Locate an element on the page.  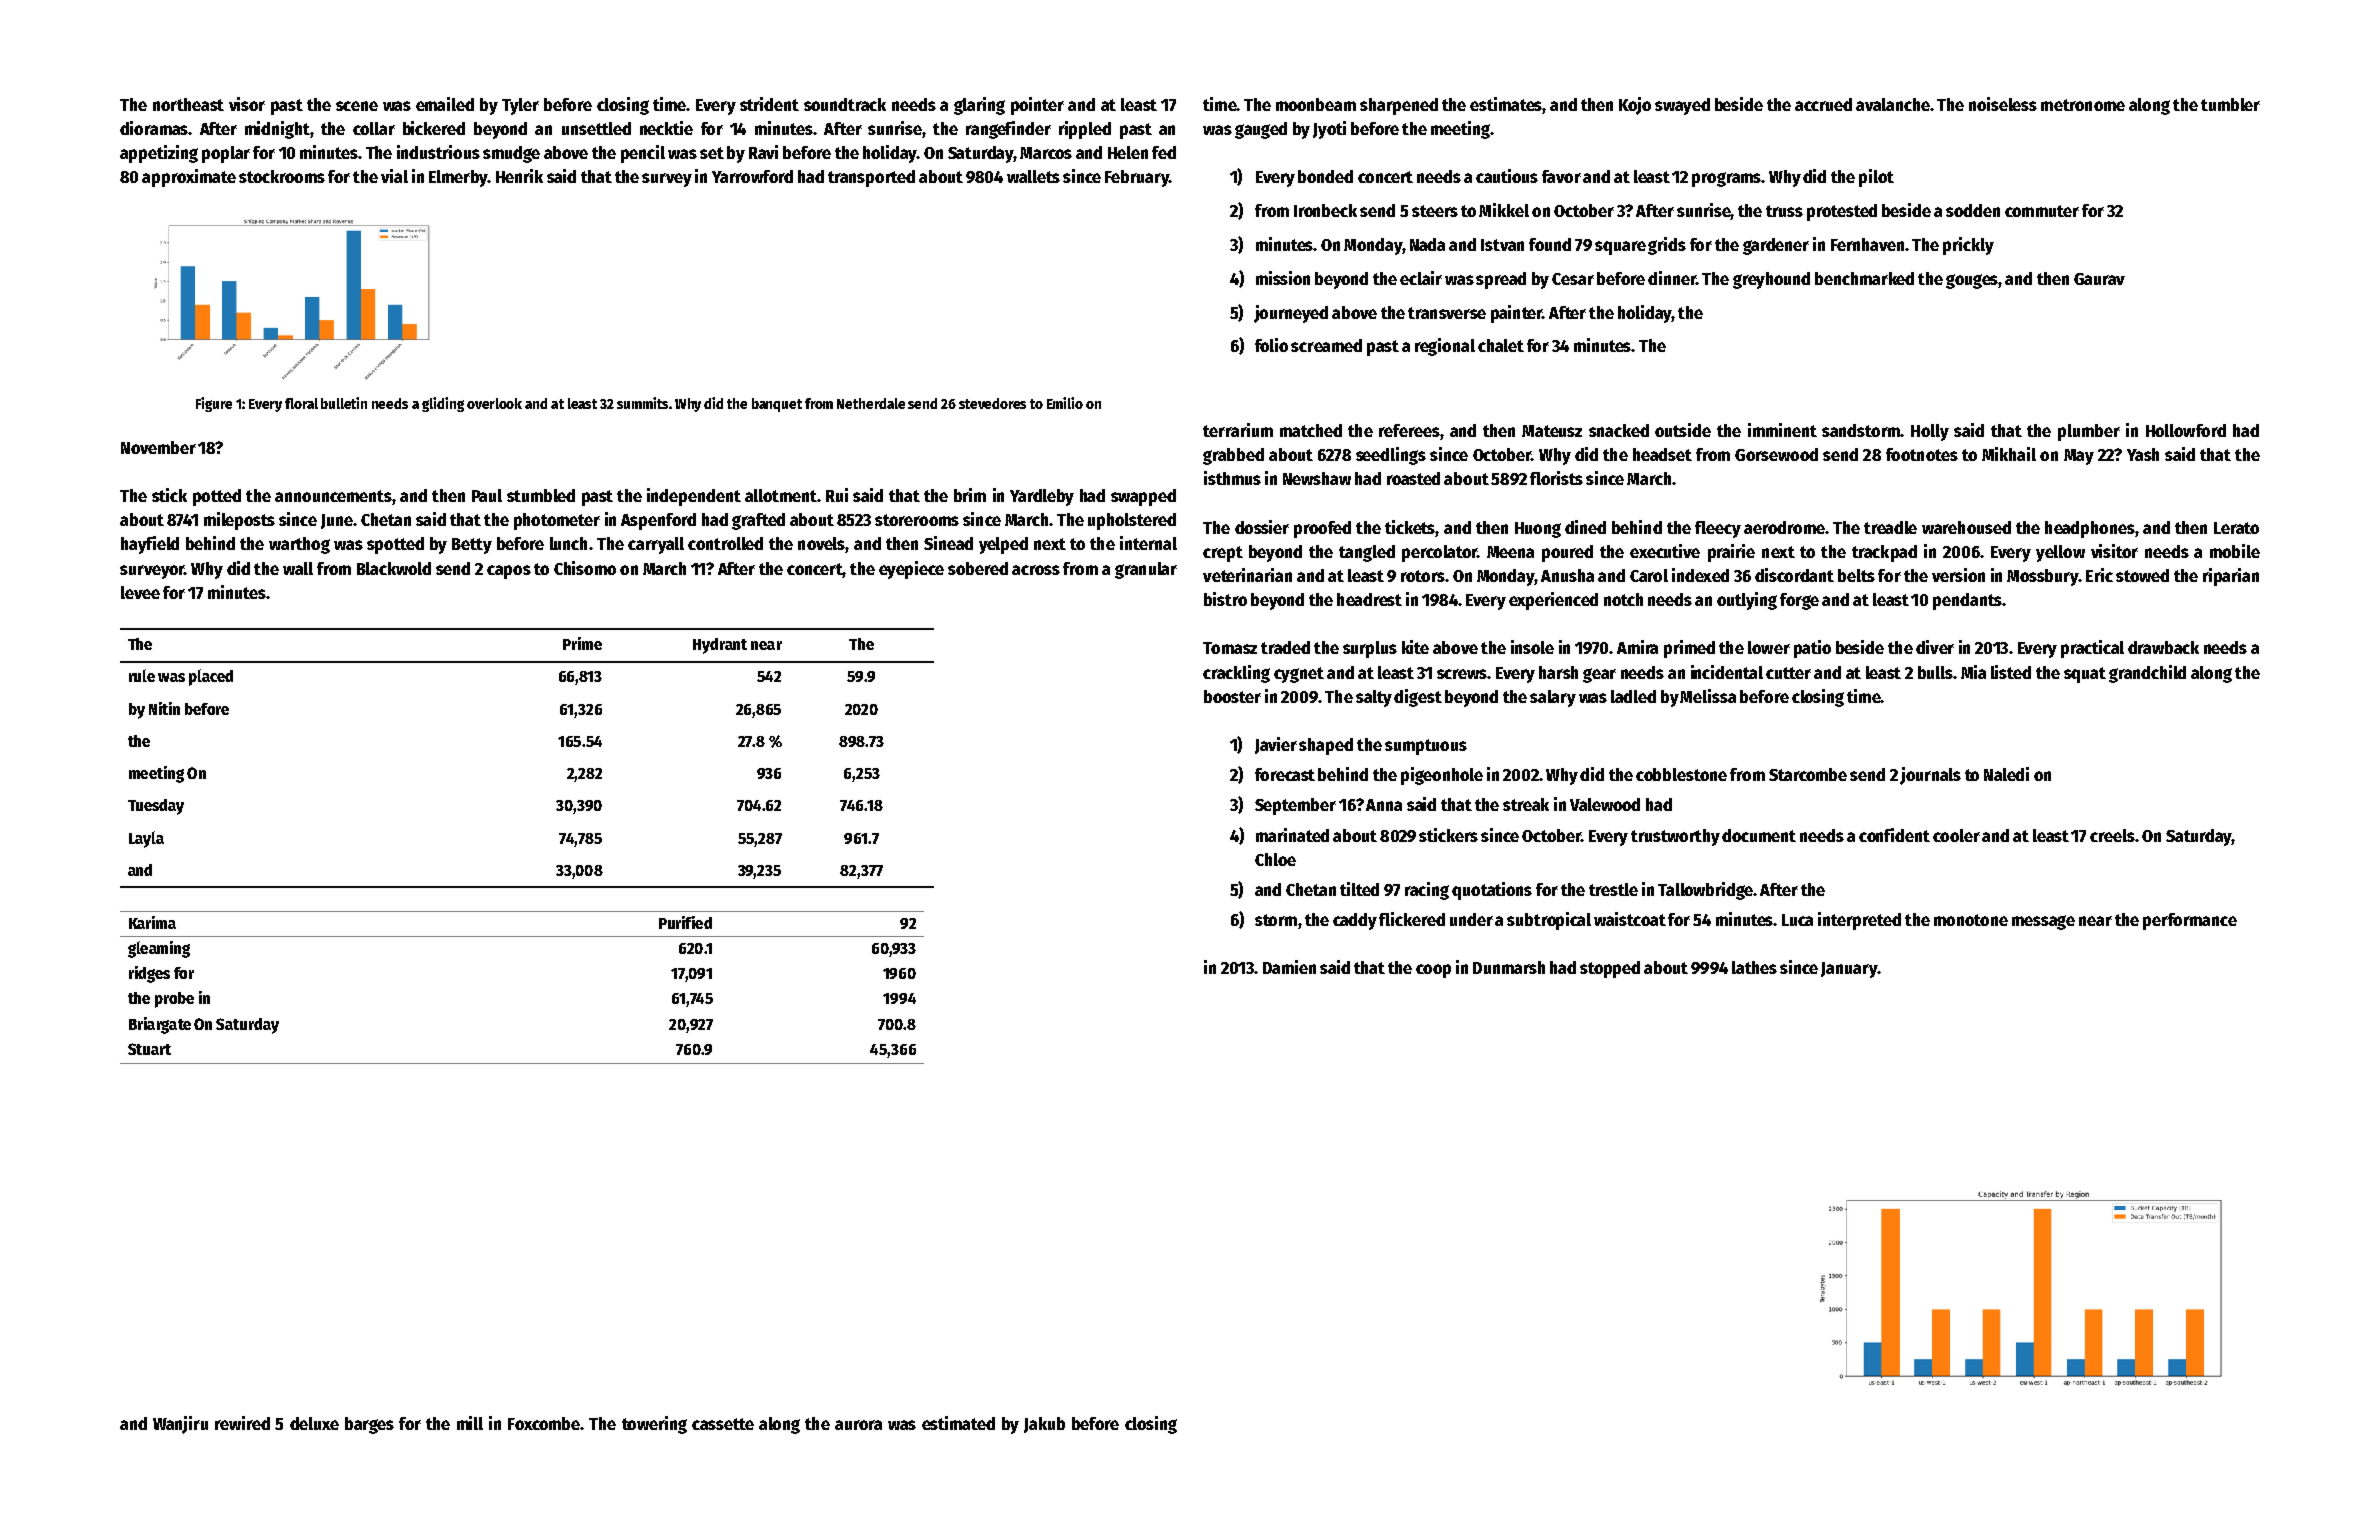
programs is located at coordinates (1727, 179).
